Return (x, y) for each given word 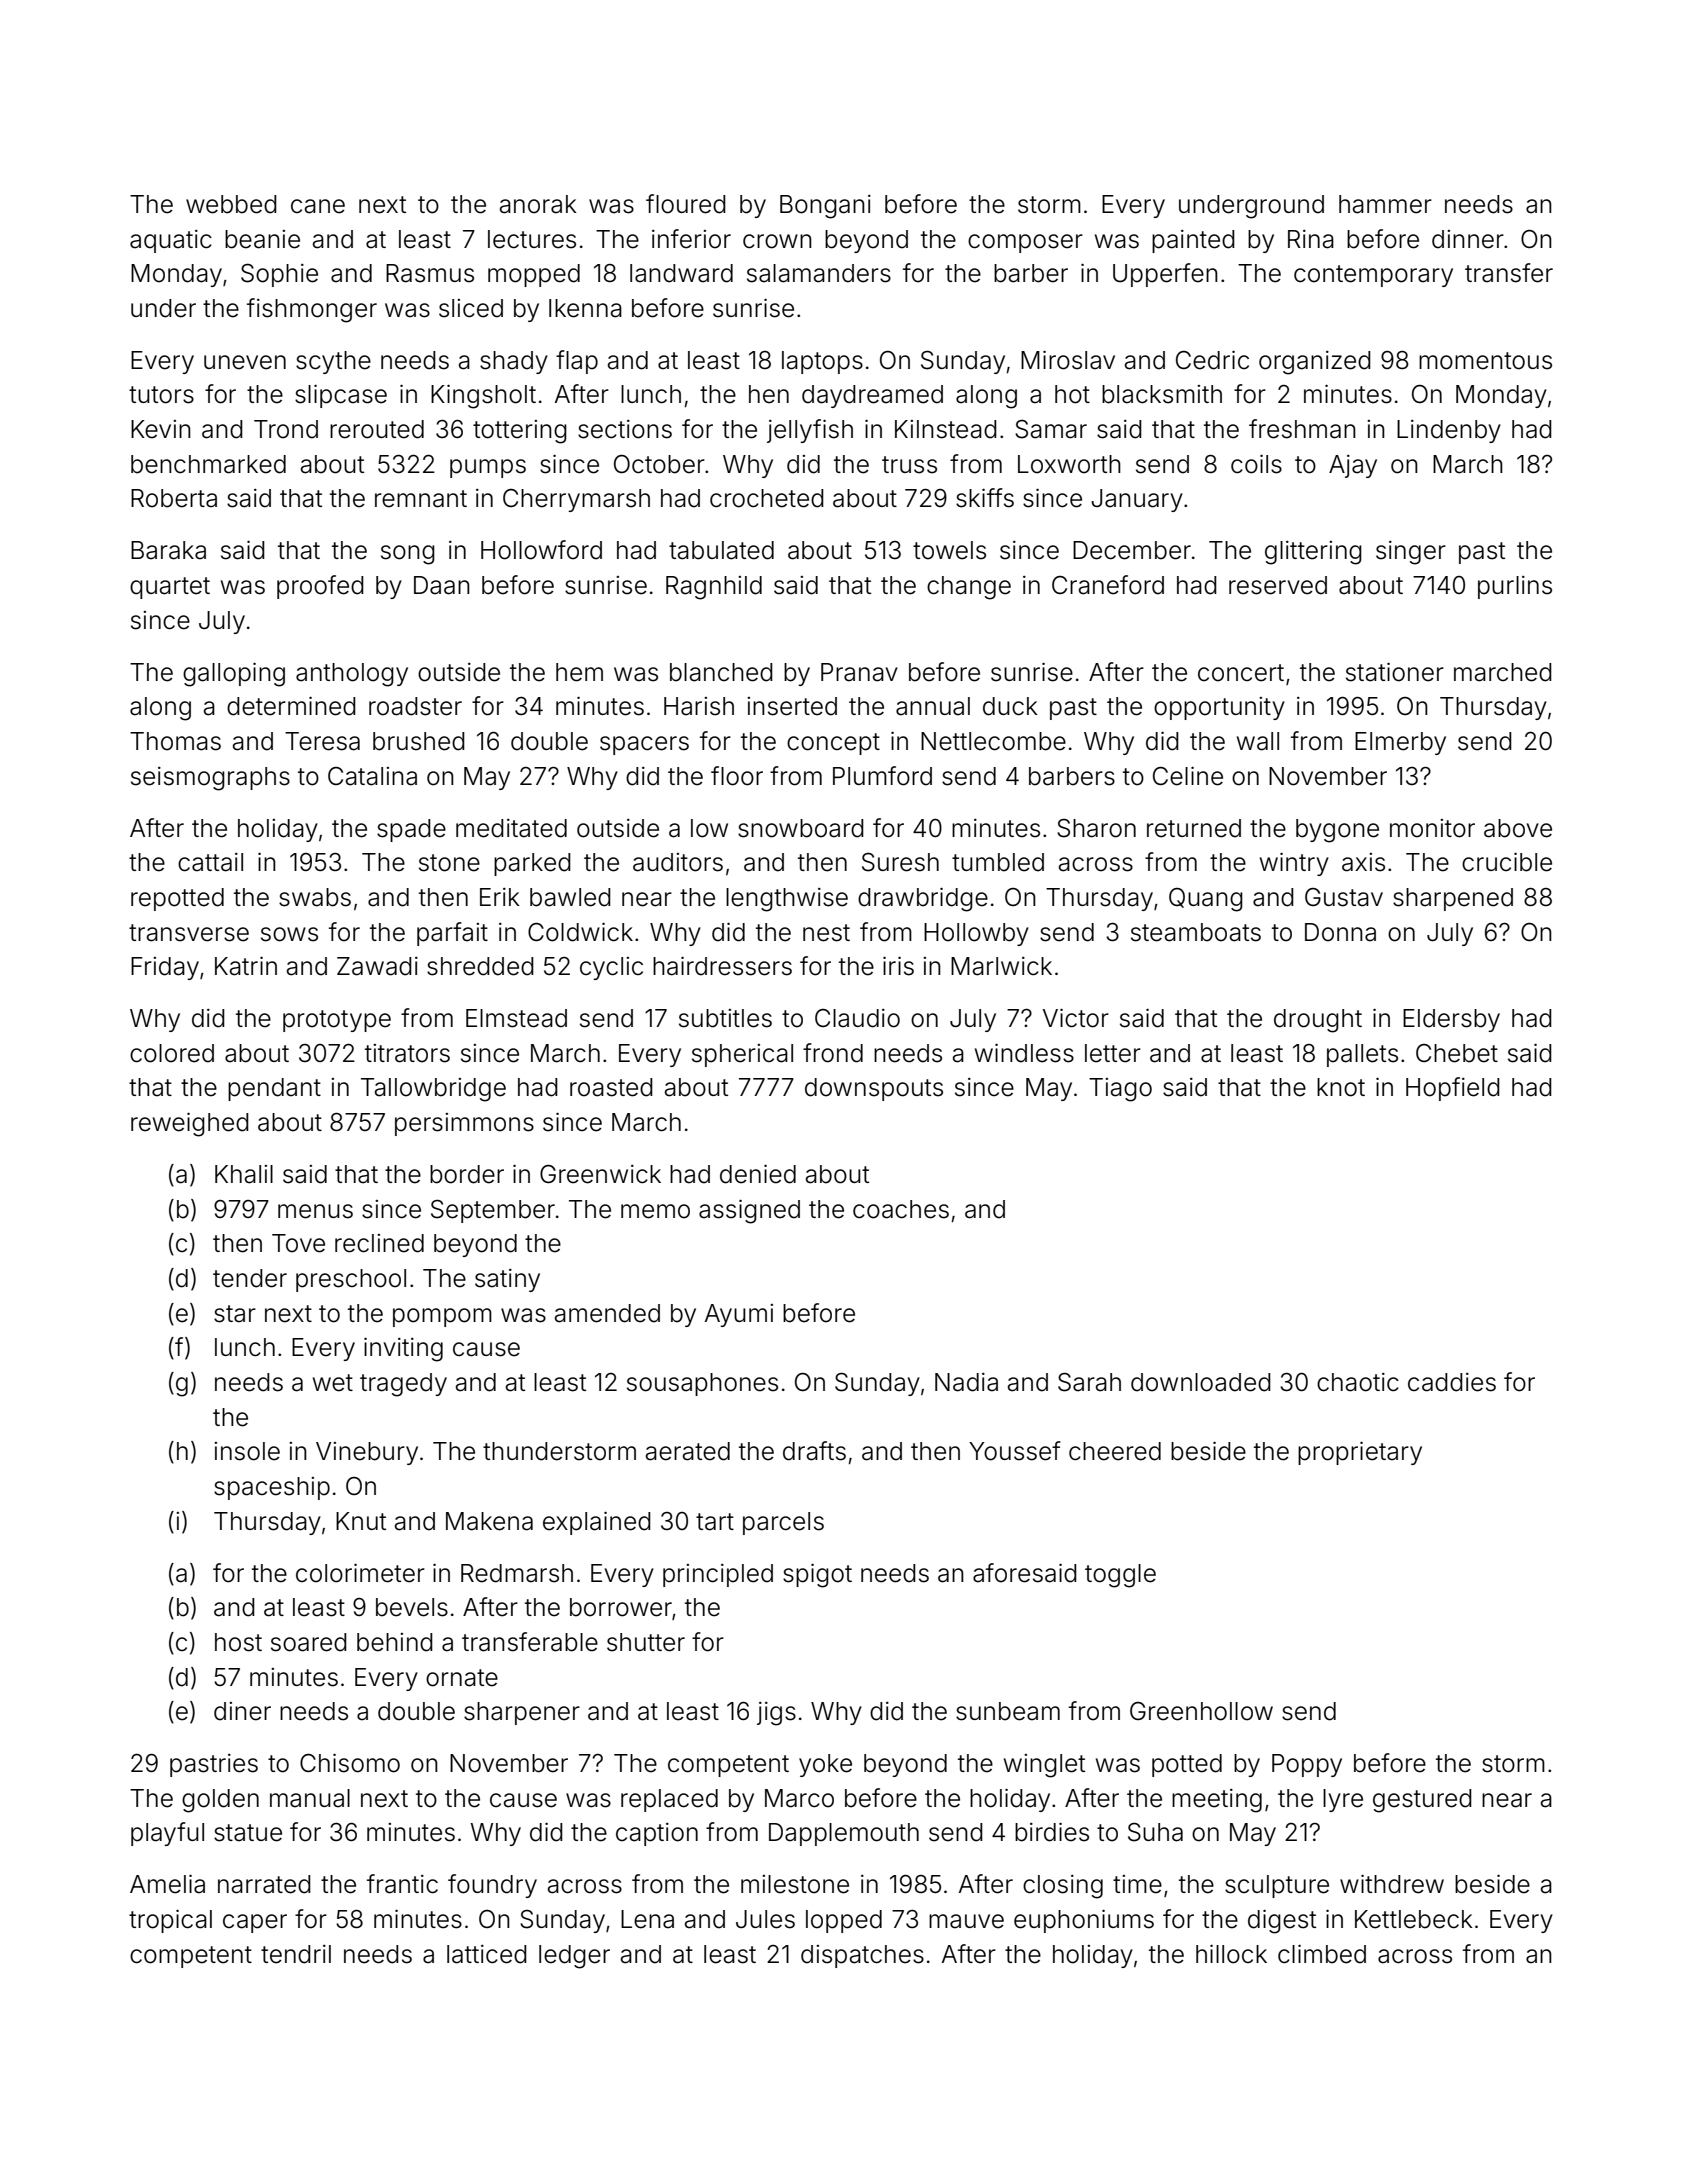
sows (289, 934)
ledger (574, 1957)
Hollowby (976, 934)
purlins (1515, 587)
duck (1010, 706)
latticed (487, 1954)
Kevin (161, 429)
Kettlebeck (1414, 1919)
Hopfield (1453, 1089)
